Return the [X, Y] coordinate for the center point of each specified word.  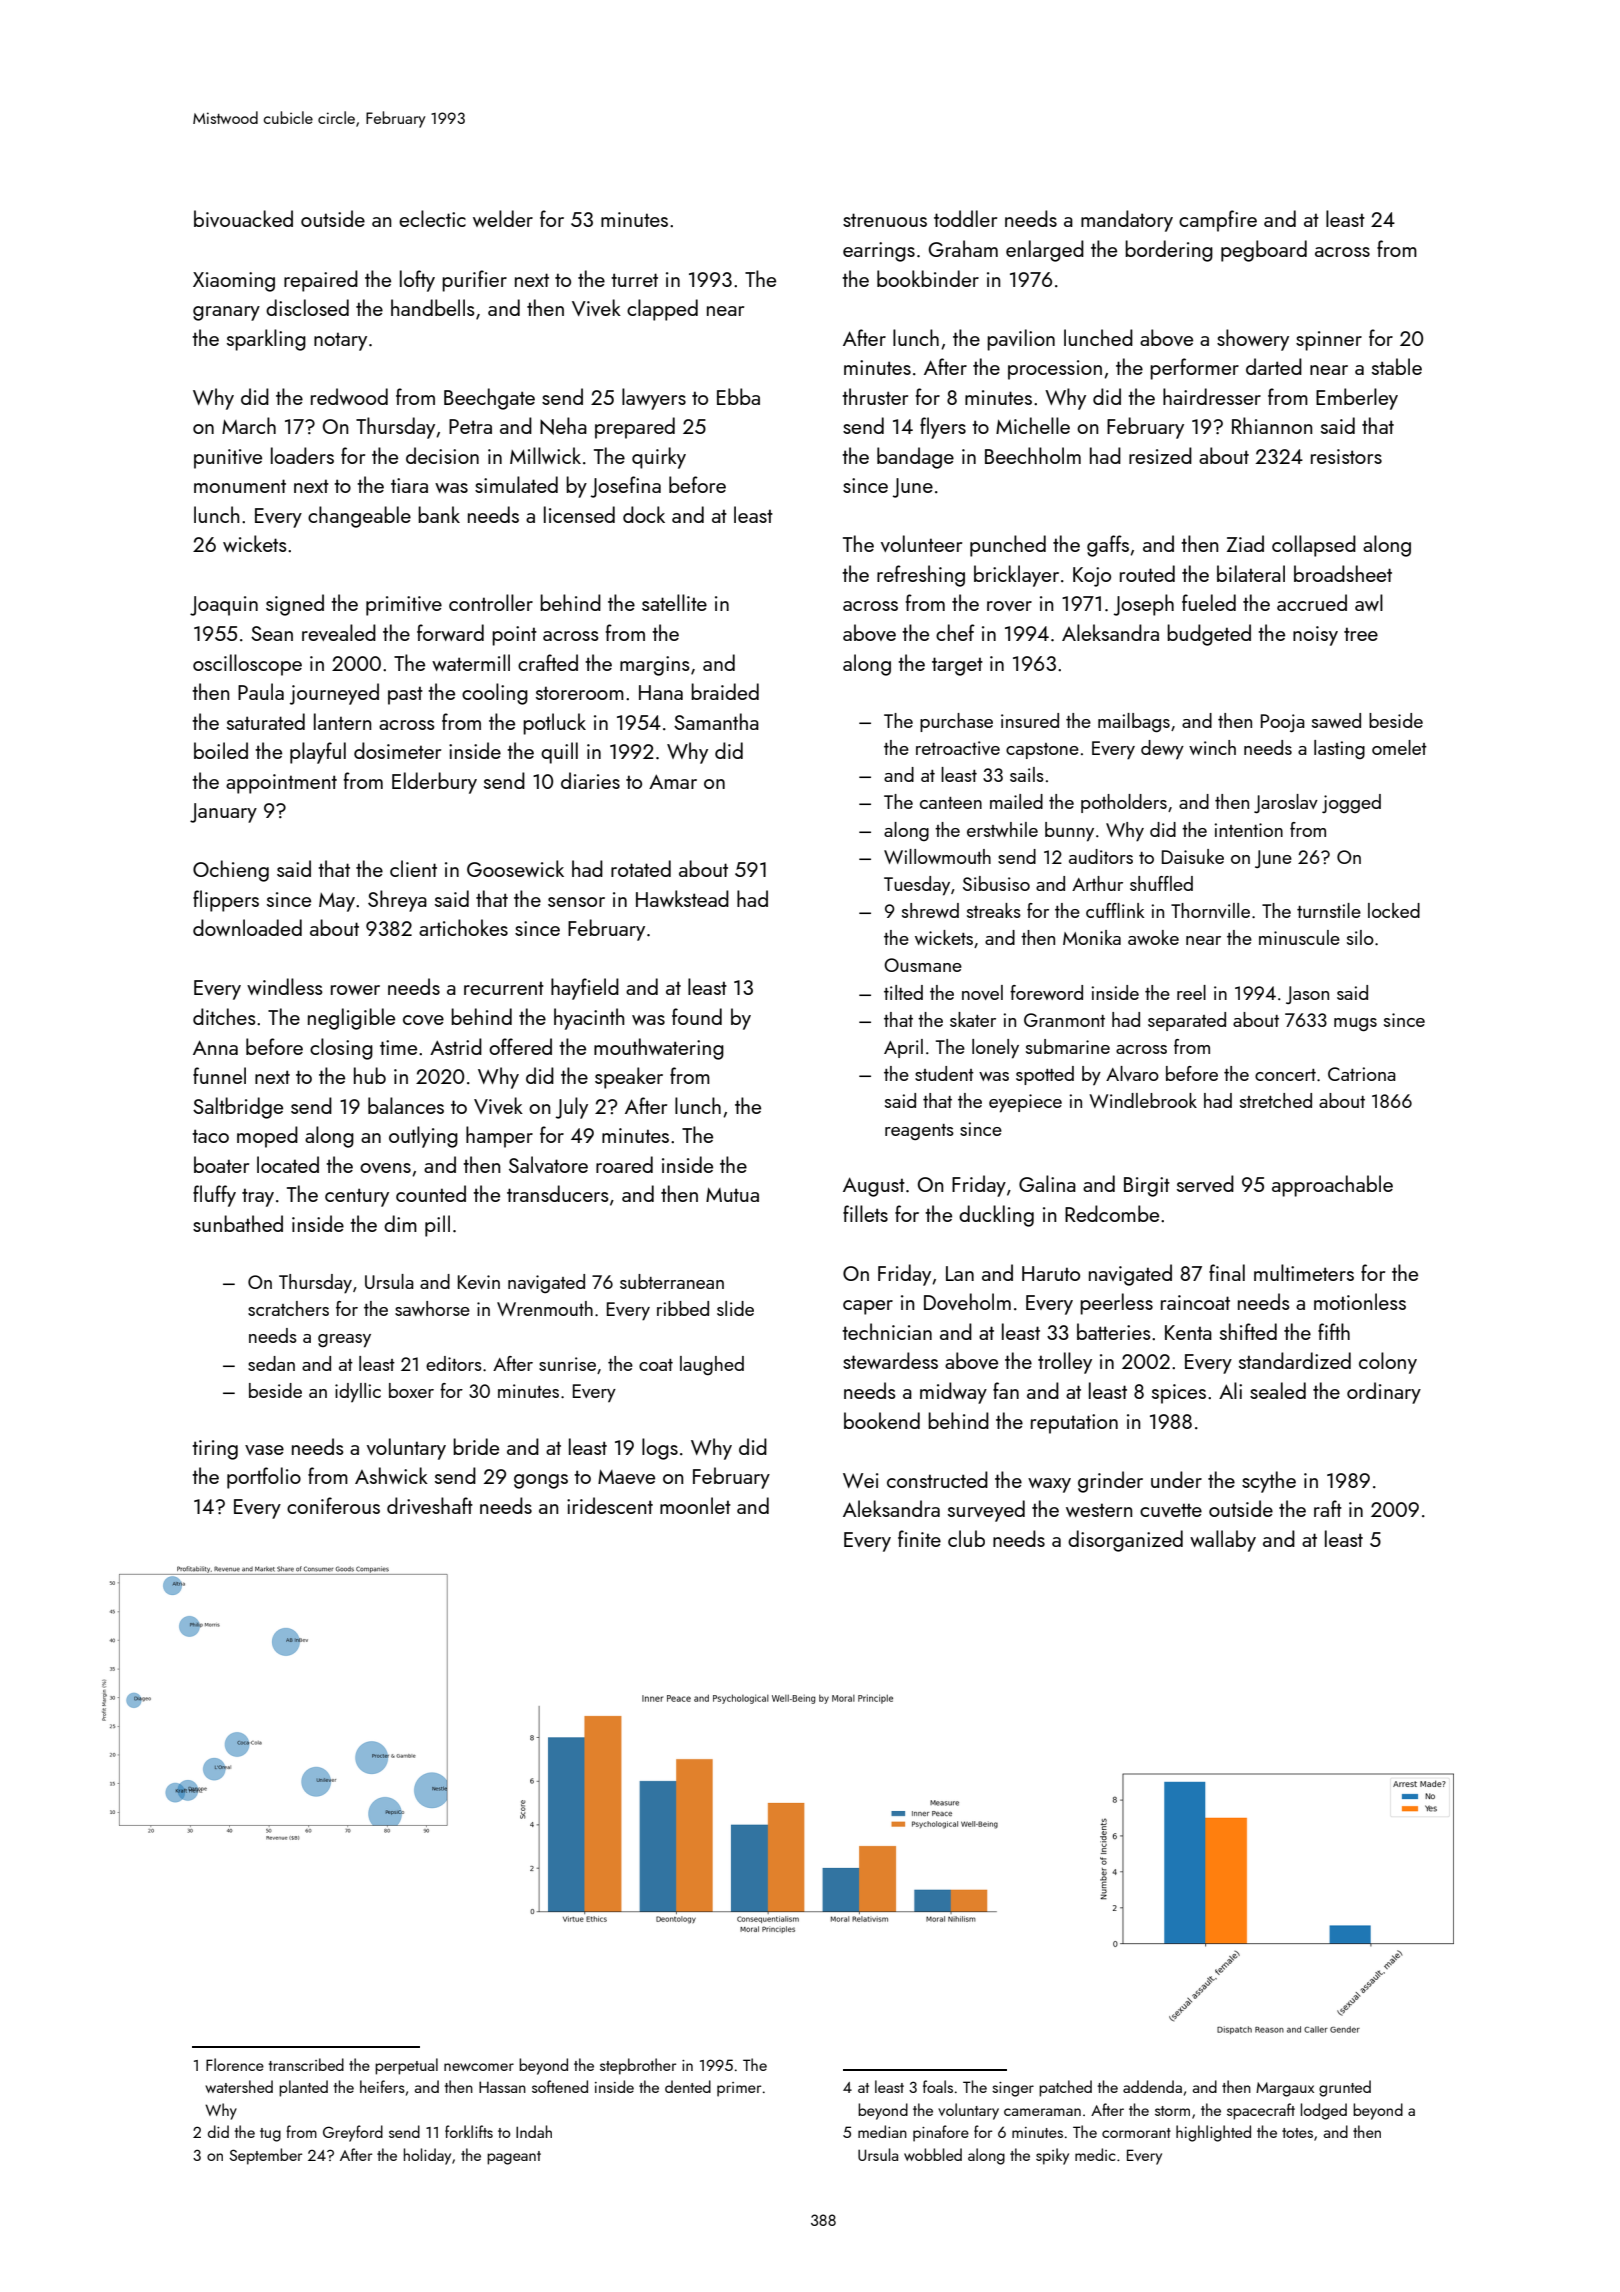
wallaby [1223, 1541]
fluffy [214, 1196]
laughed [712, 1365]
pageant [514, 2158]
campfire [1218, 221]
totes [1297, 2133]
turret [634, 280]
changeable [359, 517]
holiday [427, 2156]
